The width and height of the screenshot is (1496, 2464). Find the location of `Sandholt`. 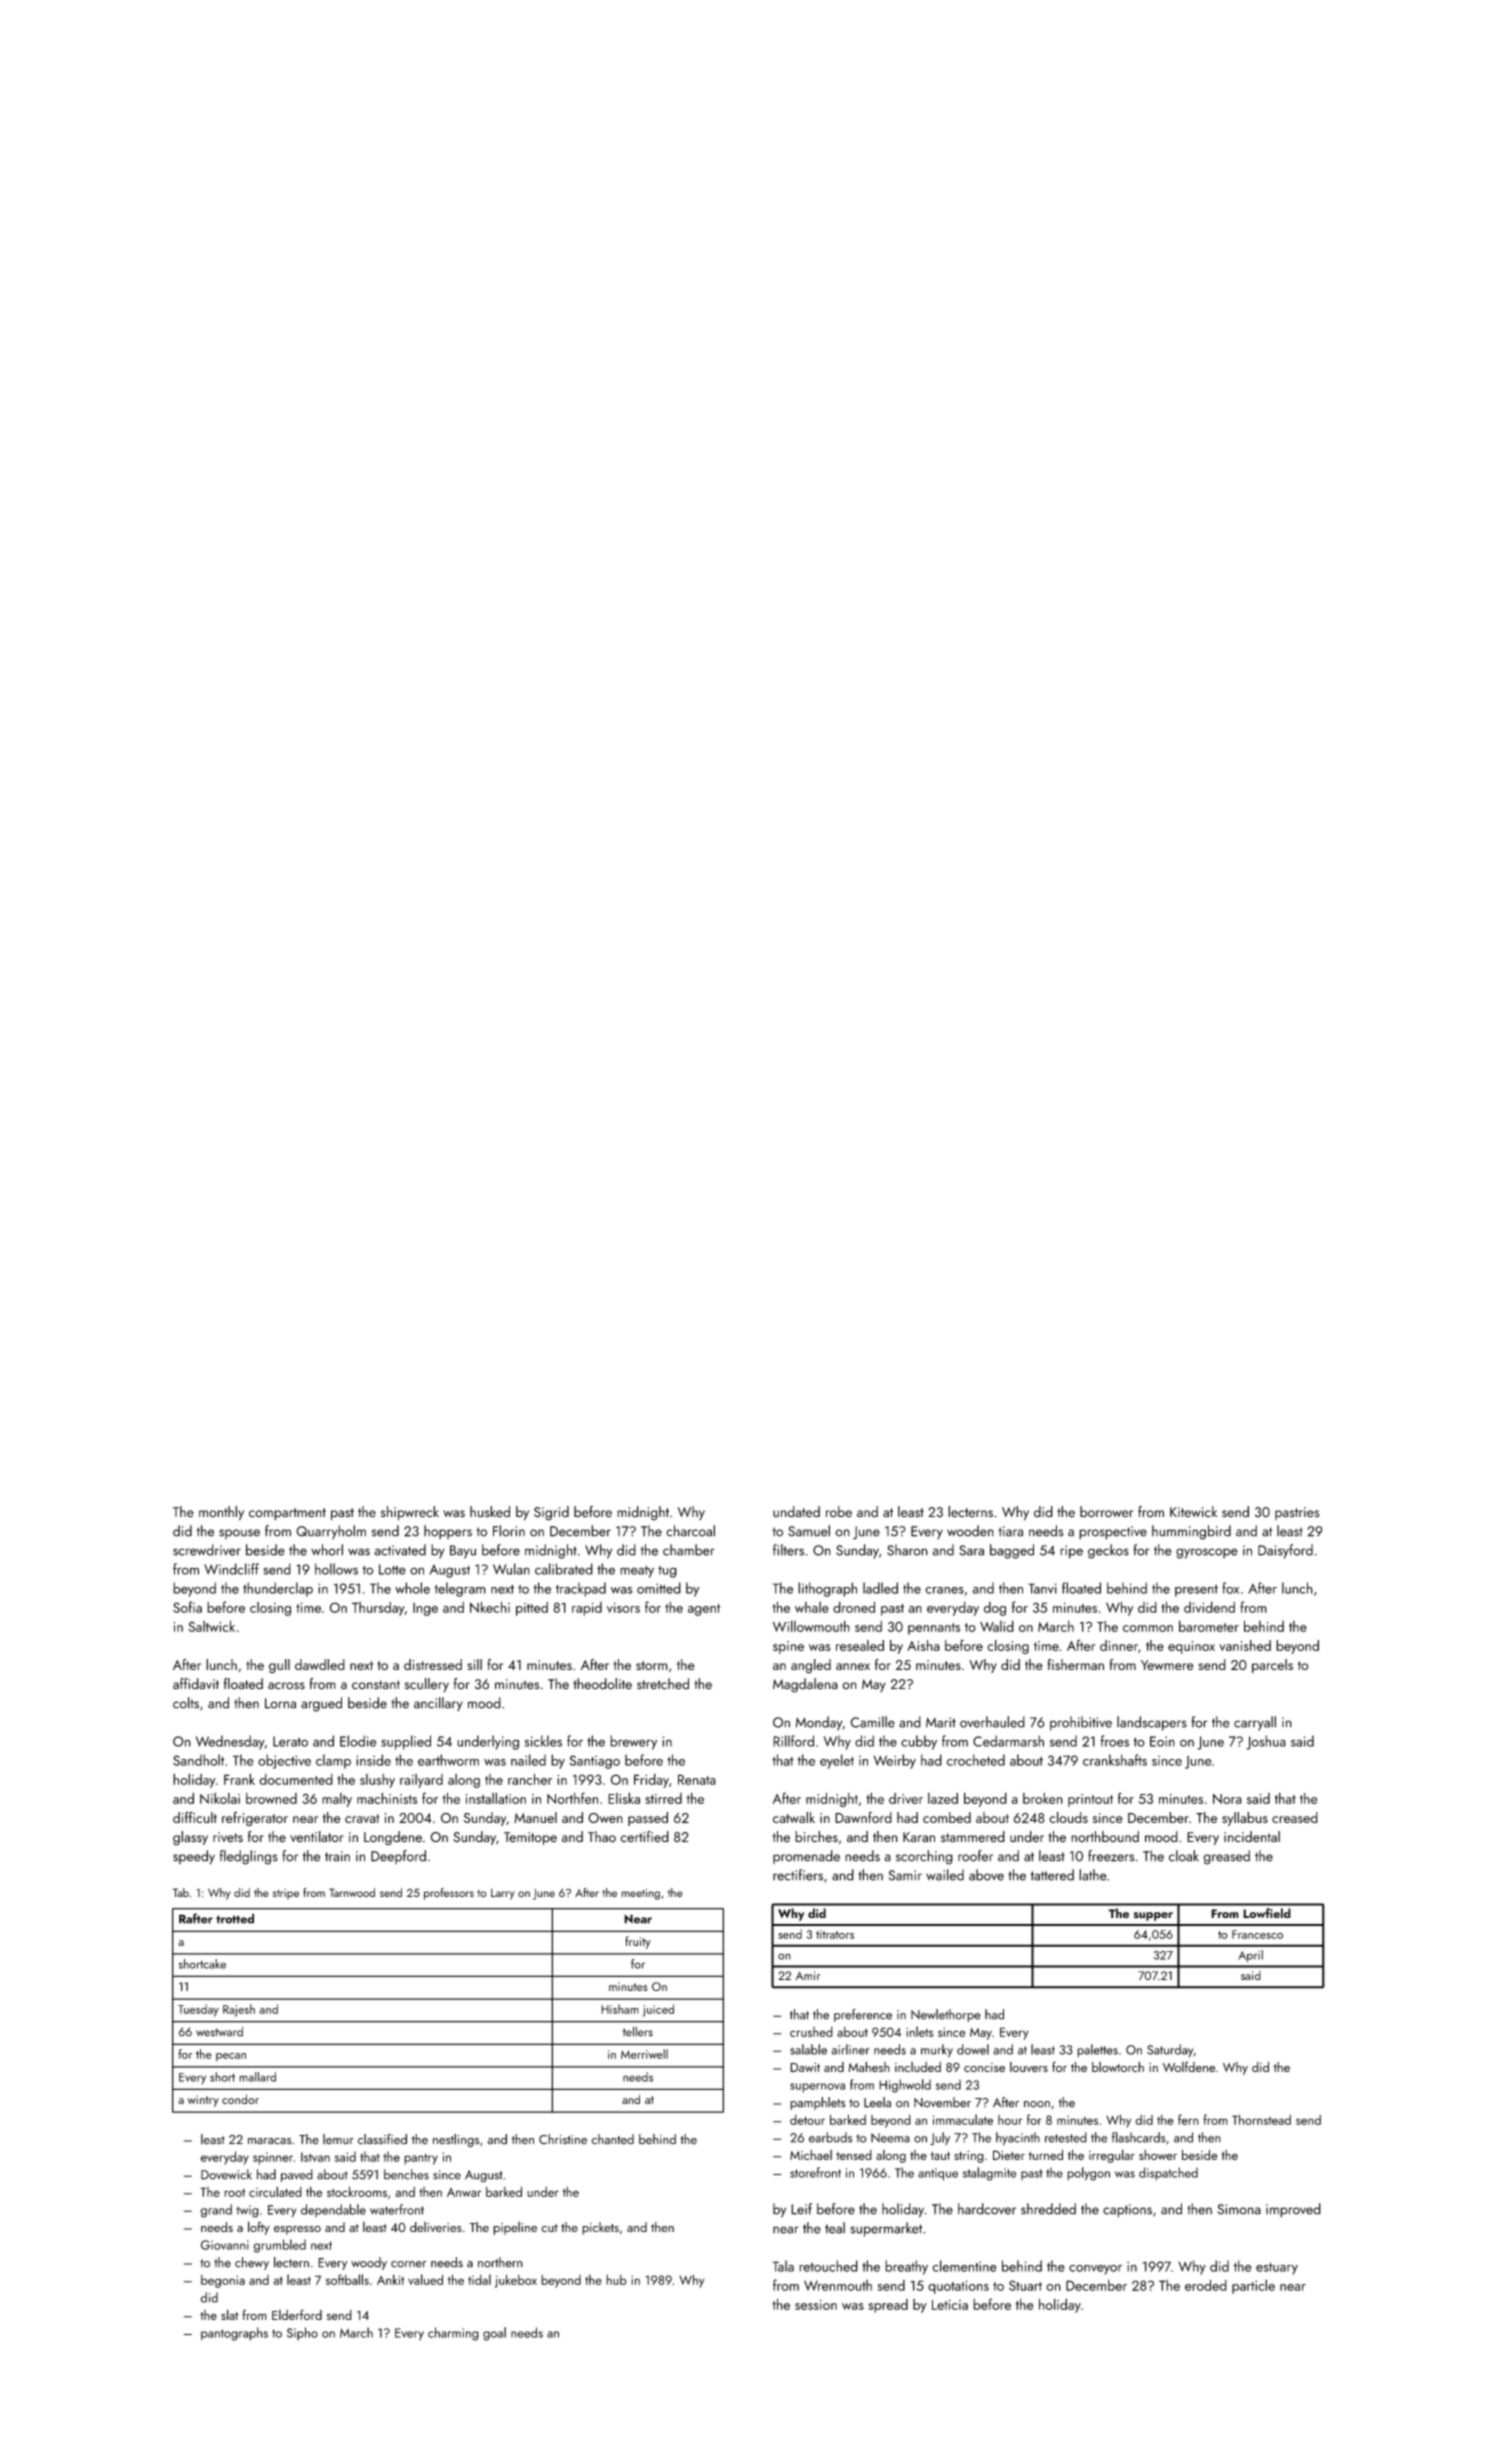

Sandholt is located at coordinates (198, 1760).
